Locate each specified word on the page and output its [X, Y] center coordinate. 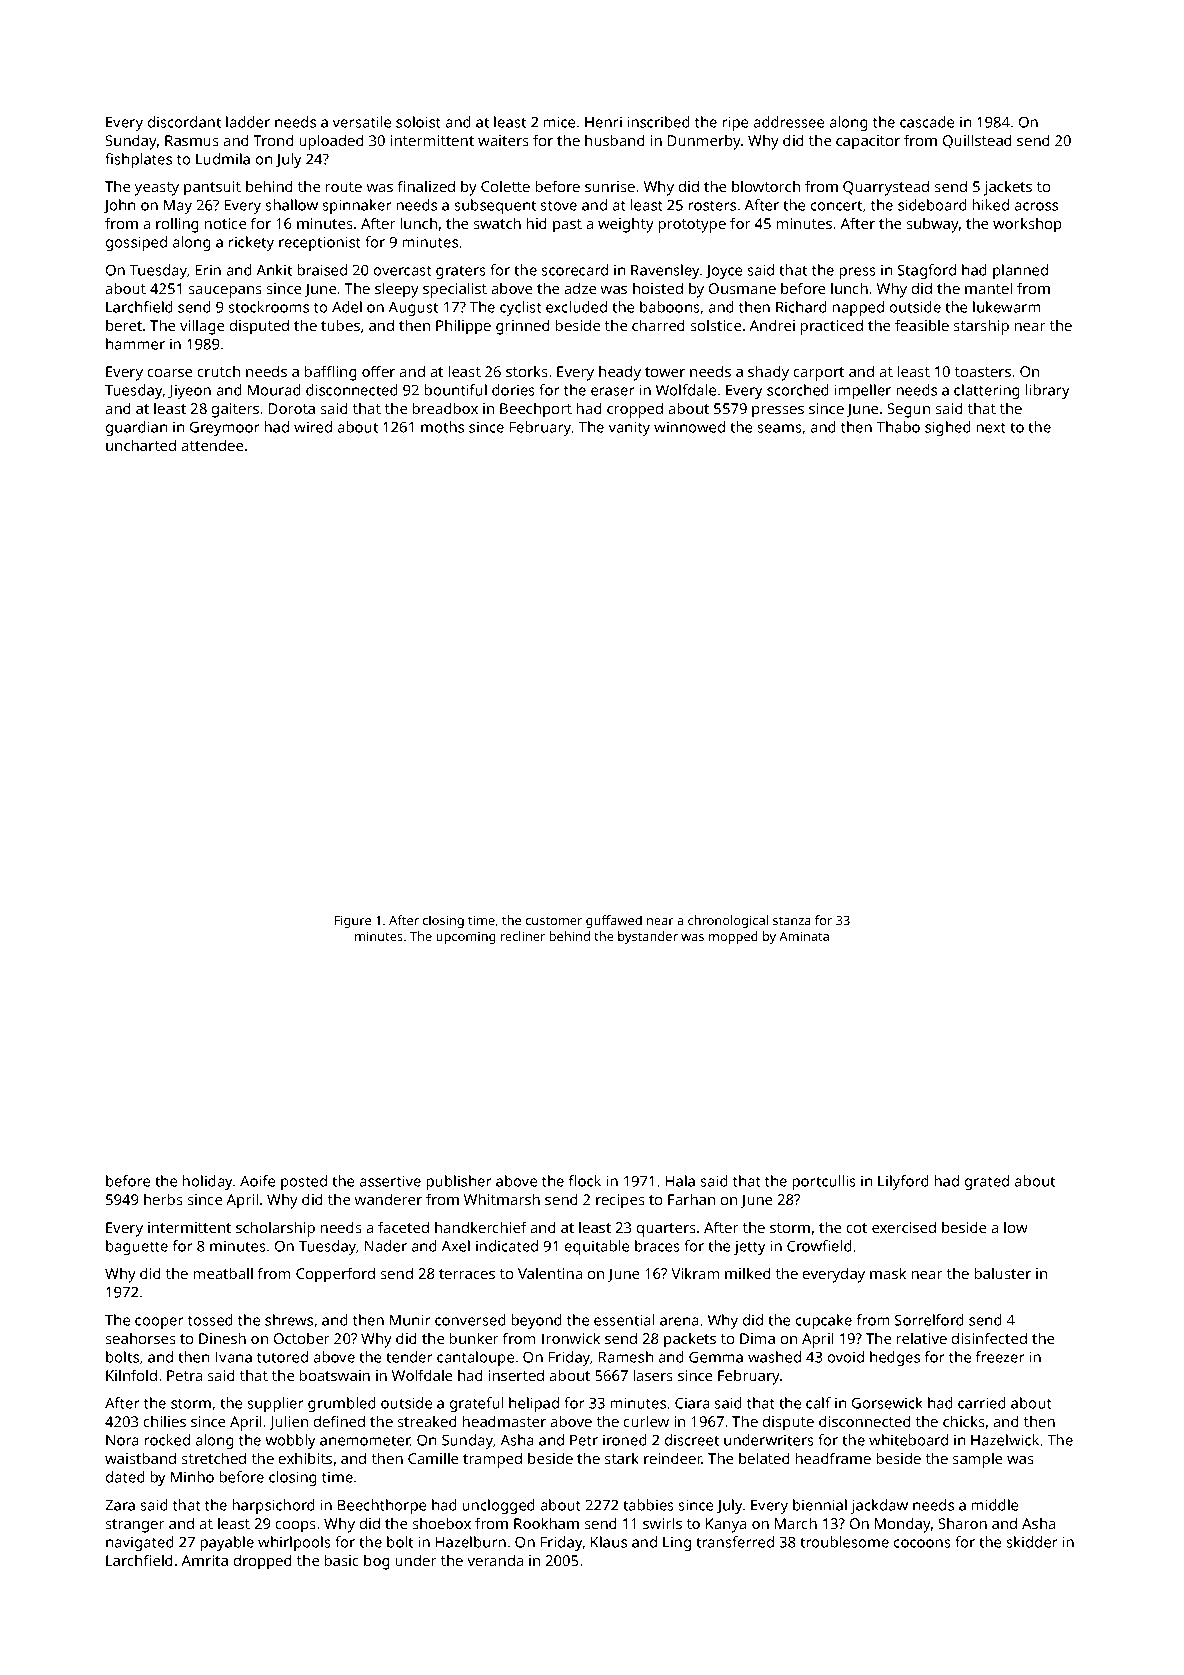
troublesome [844, 1542]
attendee [212, 445]
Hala [680, 1181]
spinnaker [357, 206]
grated [987, 1182]
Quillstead [977, 141]
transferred [735, 1542]
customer [554, 920]
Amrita [204, 1560]
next [991, 428]
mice [559, 122]
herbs [163, 1199]
